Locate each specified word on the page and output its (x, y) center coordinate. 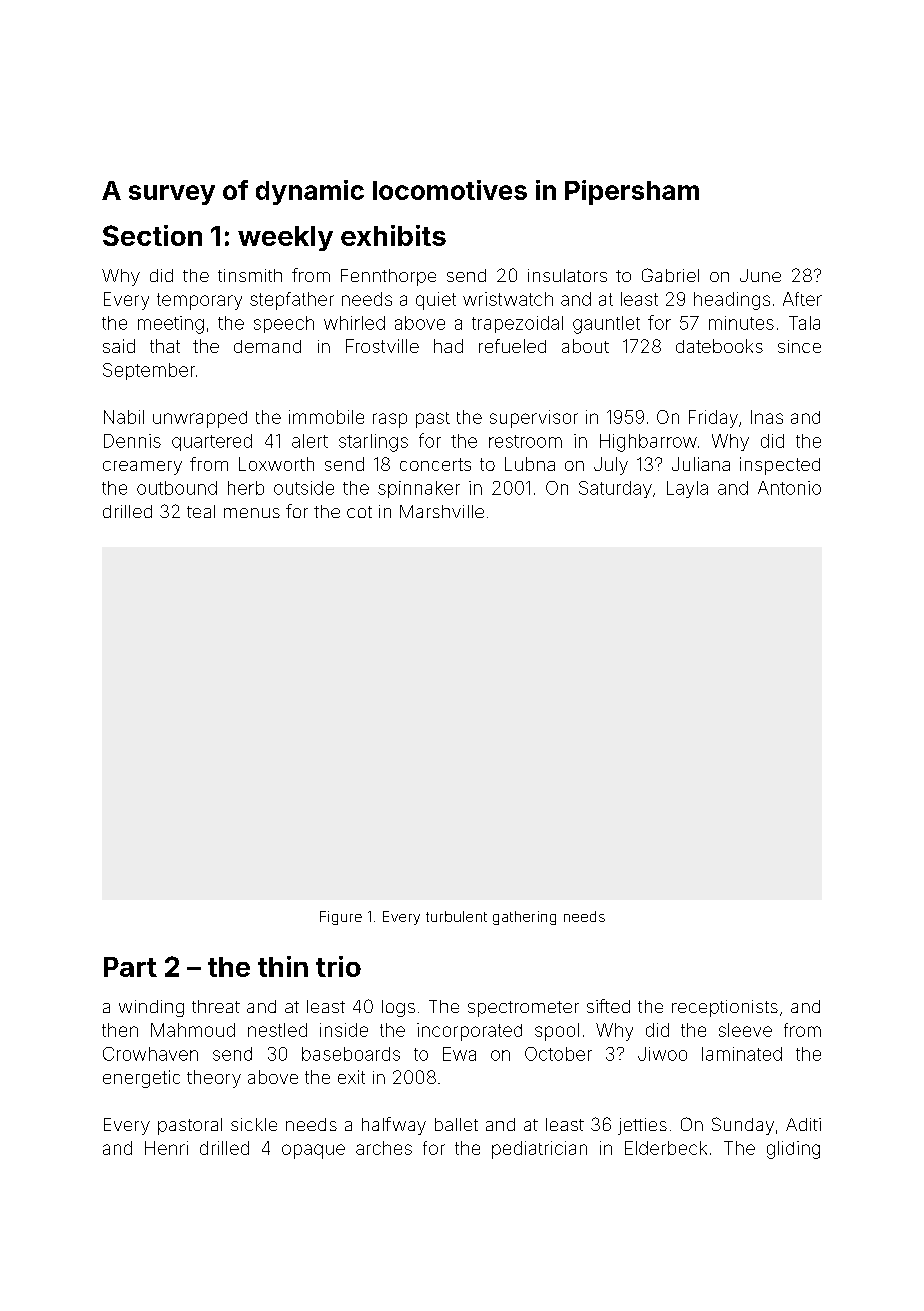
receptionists (725, 1008)
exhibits (393, 235)
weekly (285, 238)
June (760, 275)
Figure (341, 918)
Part (130, 967)
